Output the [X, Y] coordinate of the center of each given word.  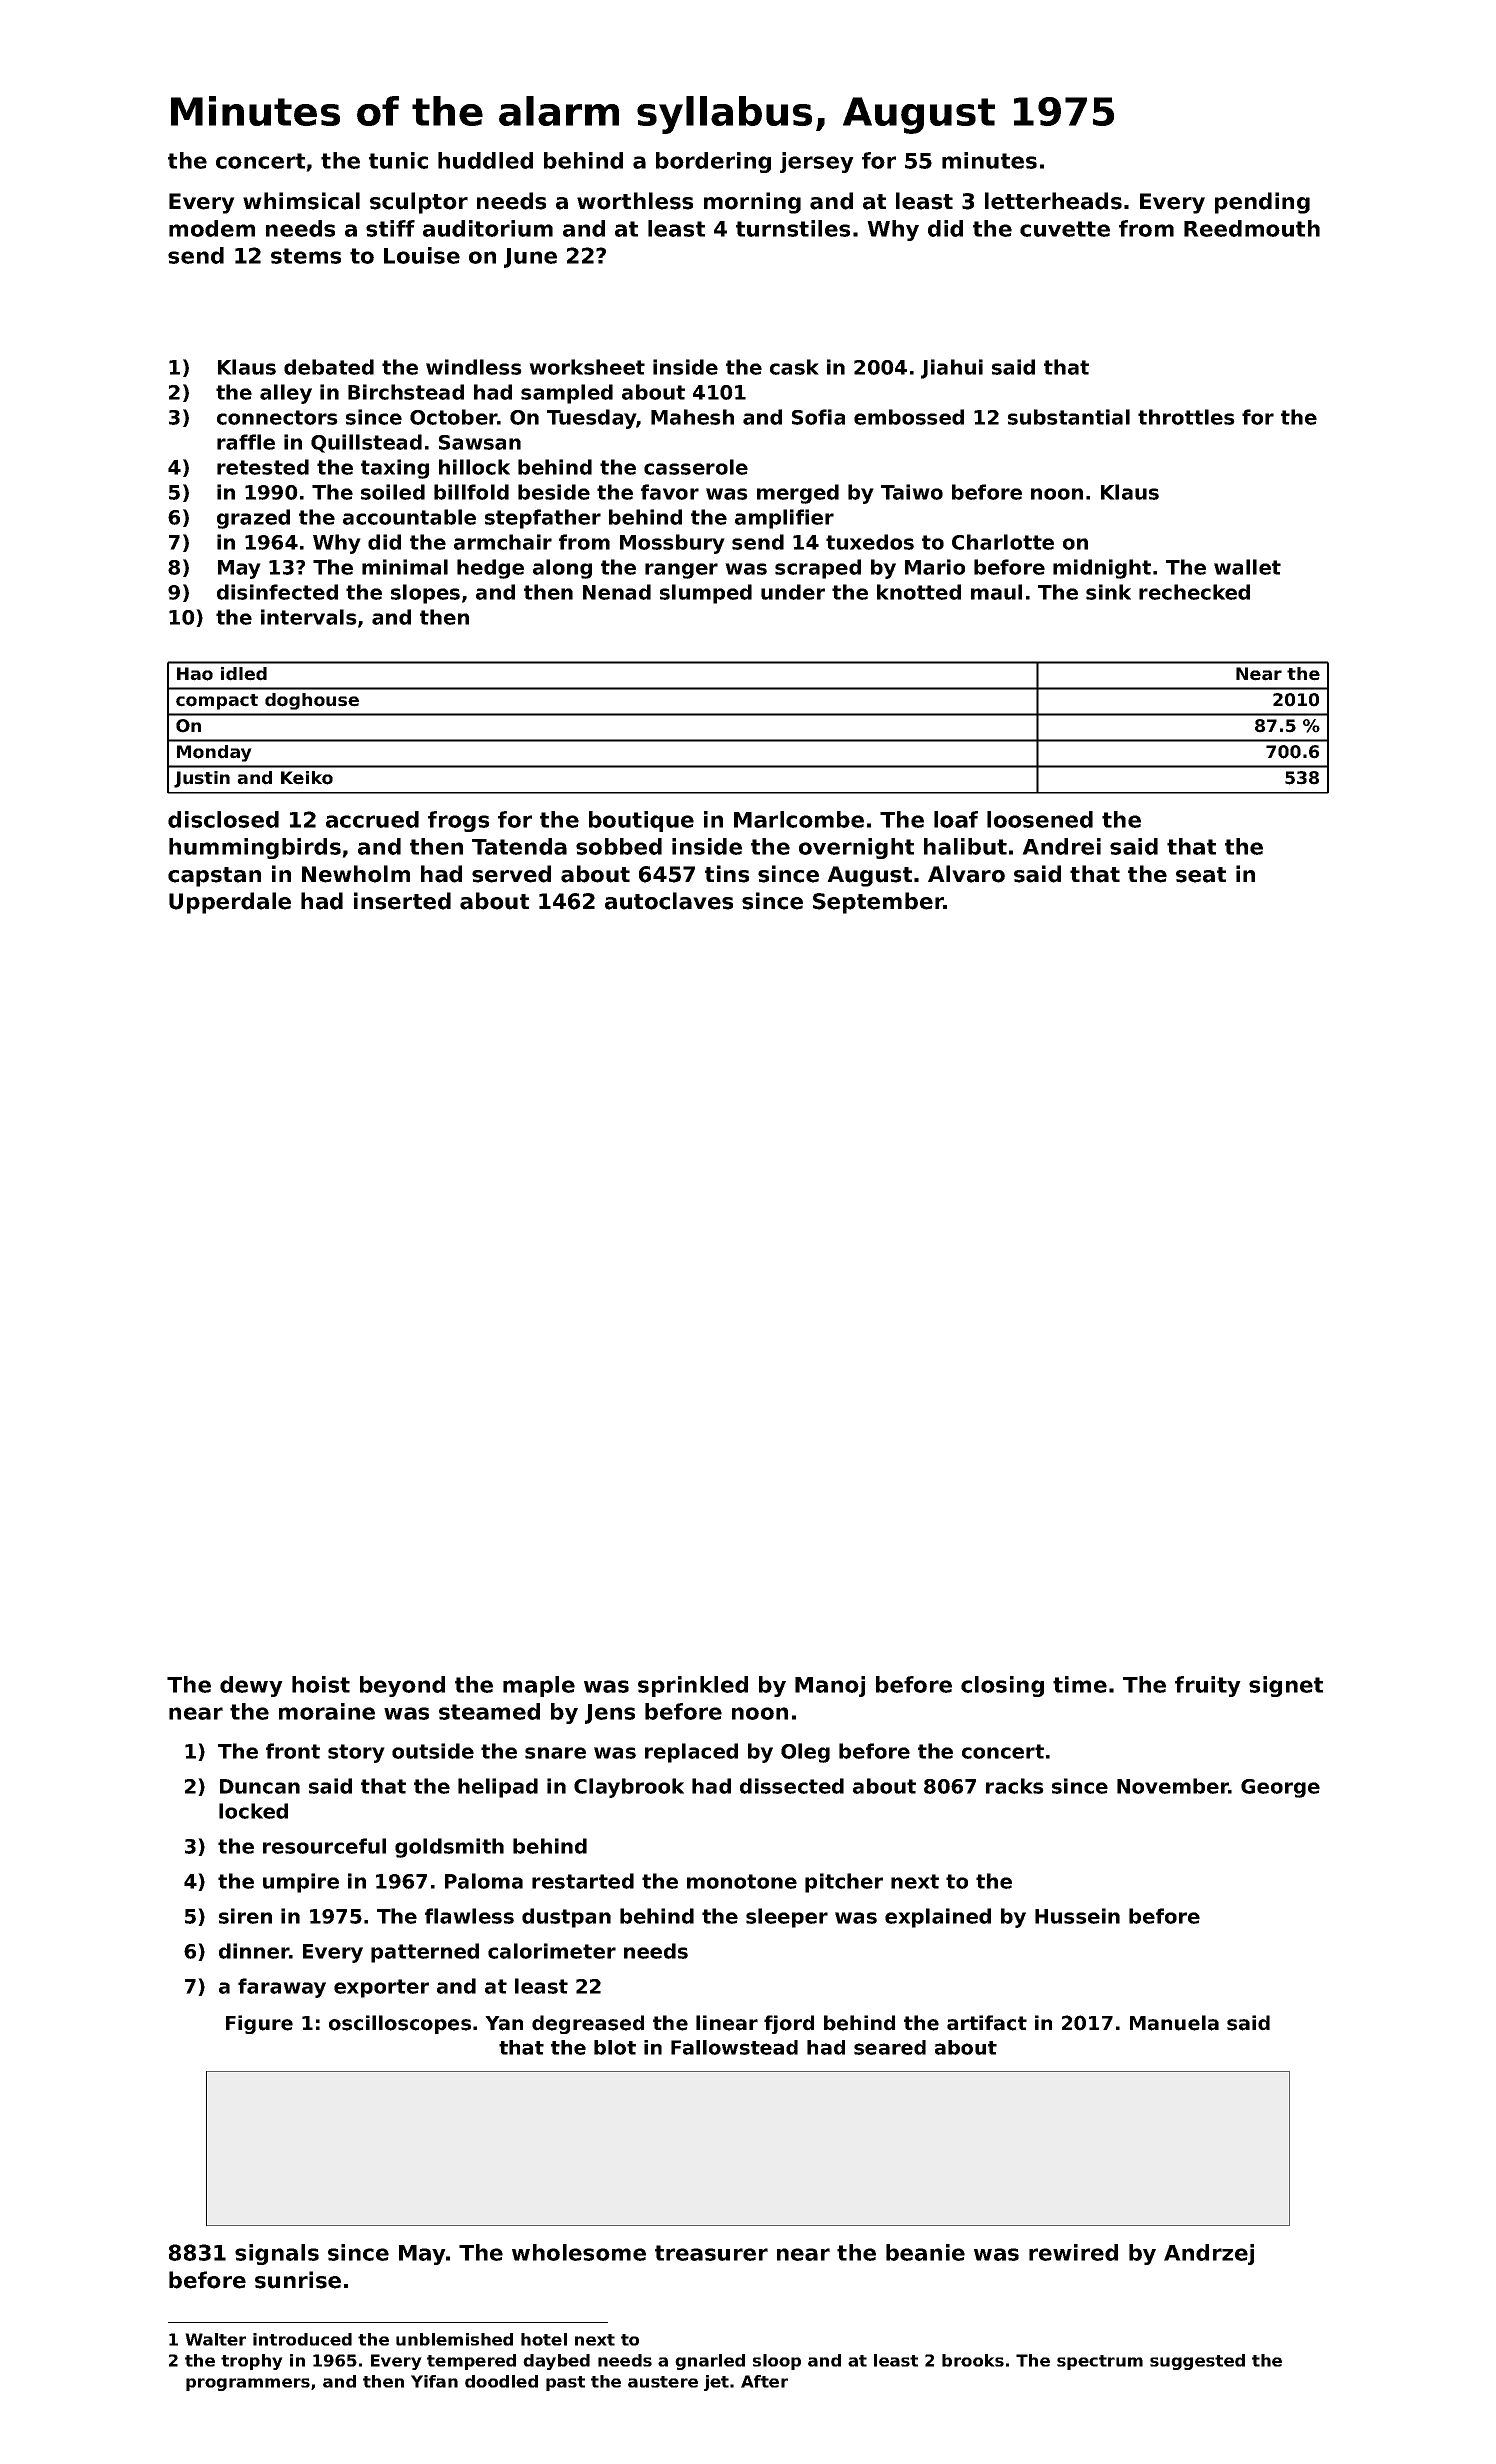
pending [1262, 203]
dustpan [566, 1918]
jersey [817, 162]
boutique [641, 821]
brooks [973, 2360]
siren [245, 1916]
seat [1201, 875]
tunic [398, 160]
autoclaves [669, 901]
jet [716, 2383]
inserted [402, 901]
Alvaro [966, 874]
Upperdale [230, 903]
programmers [248, 2384]
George [1280, 1788]
